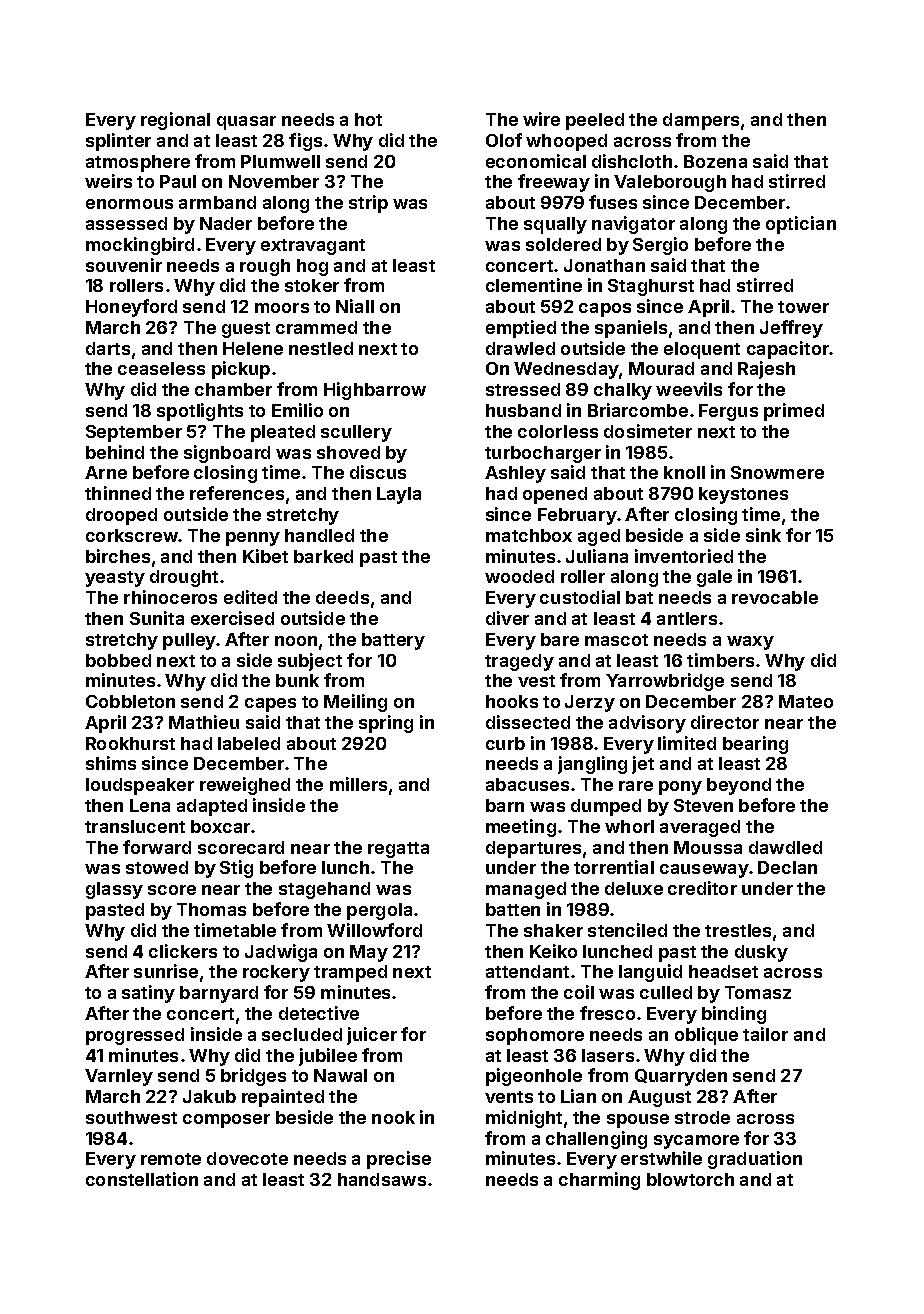  I want to click on extravagant, so click(313, 247).
